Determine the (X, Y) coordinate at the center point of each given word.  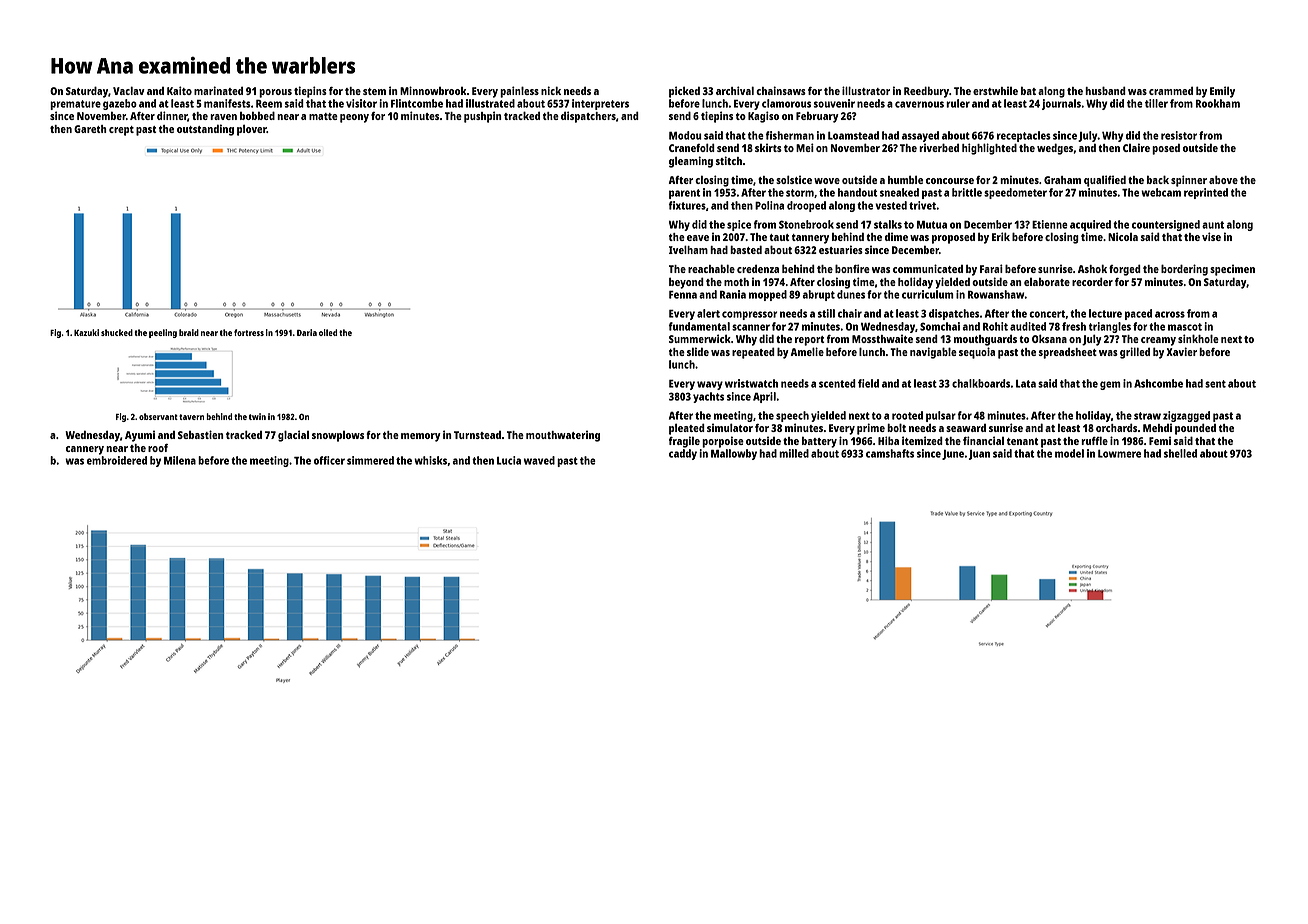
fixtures (687, 205)
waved (539, 460)
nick (551, 90)
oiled (328, 332)
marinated (218, 90)
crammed (1171, 91)
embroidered (117, 460)
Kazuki (86, 332)
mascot (1185, 327)
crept (121, 131)
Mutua (932, 224)
